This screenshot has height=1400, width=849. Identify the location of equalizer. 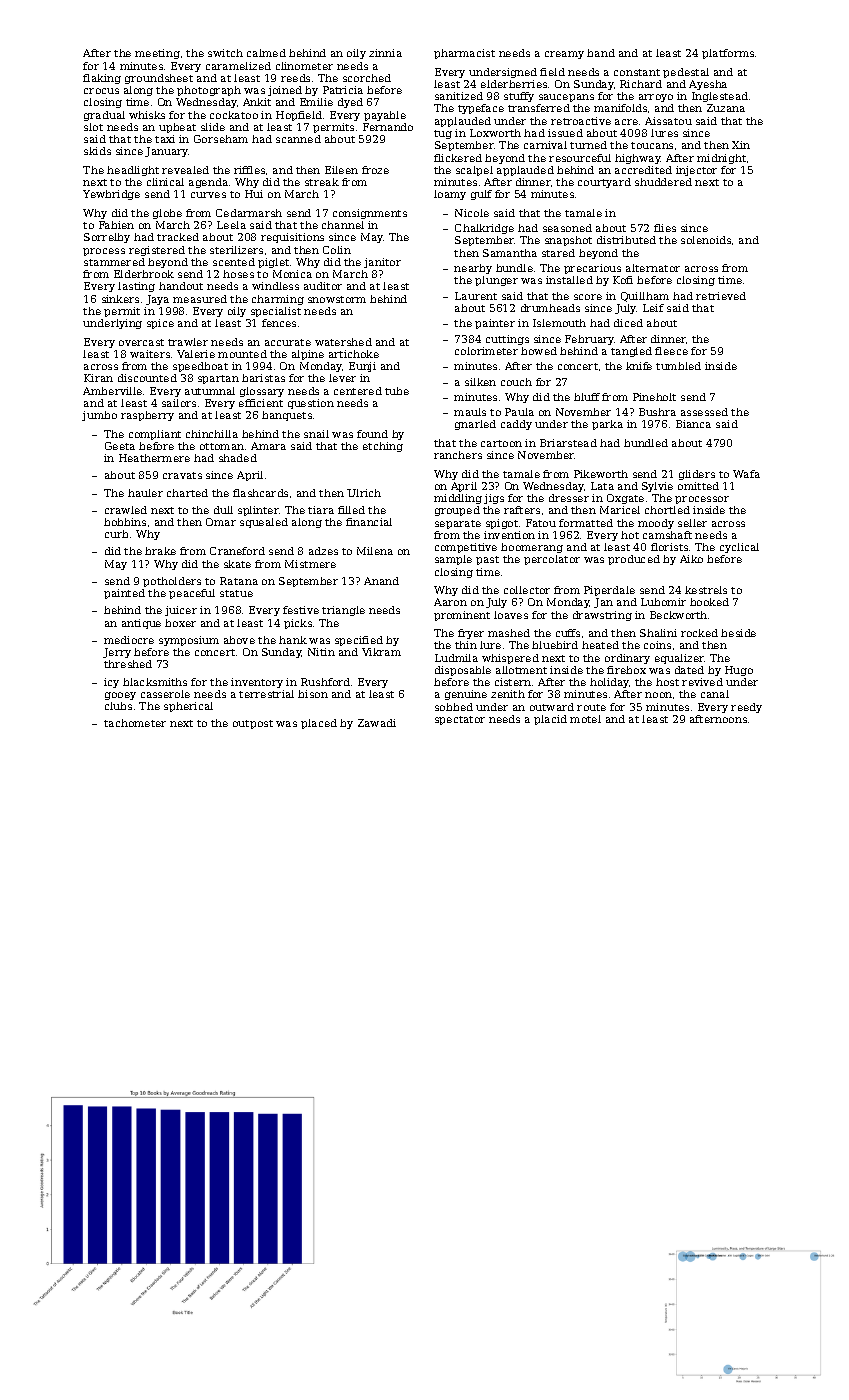
(680, 659).
